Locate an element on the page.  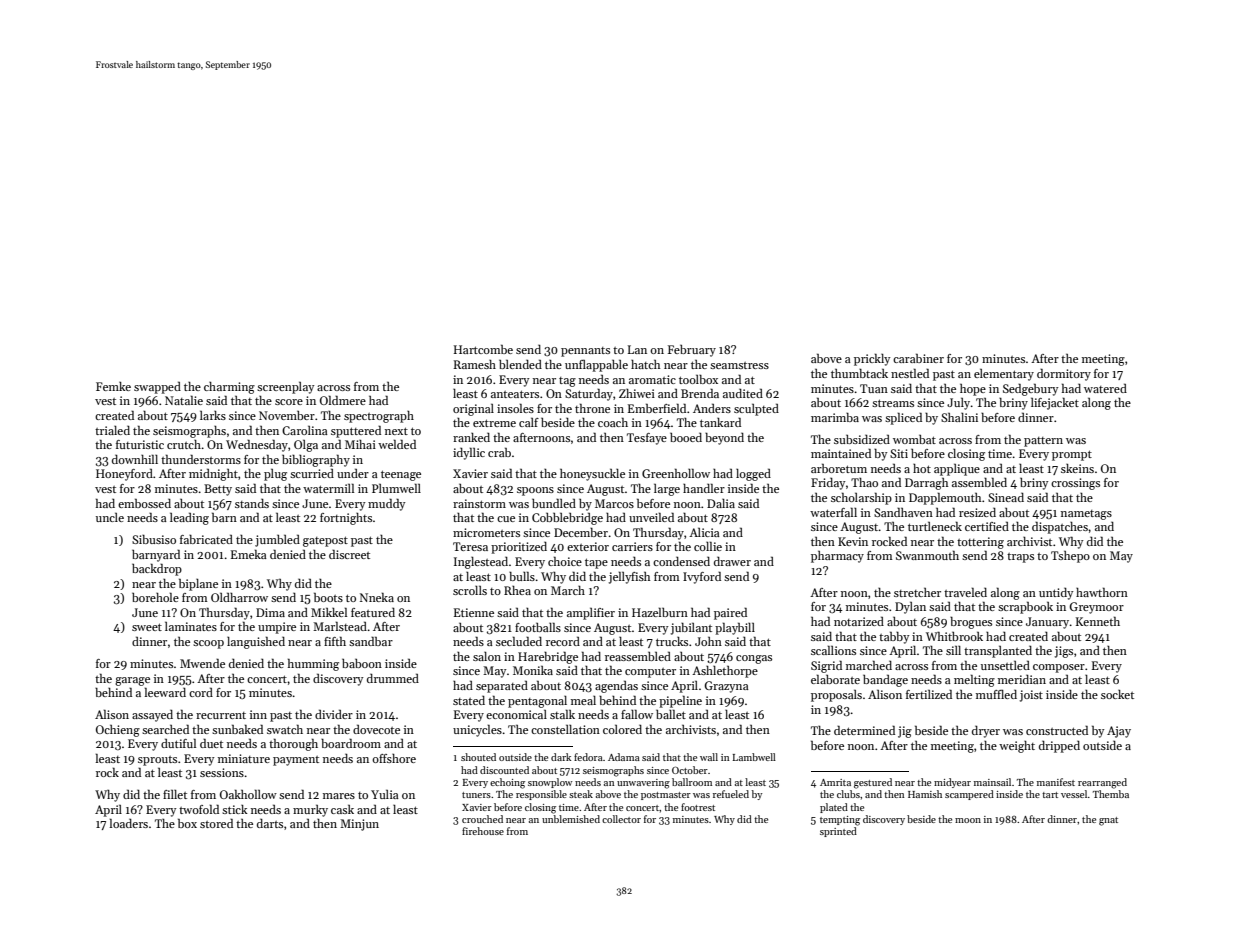
collie is located at coordinates (708, 546).
